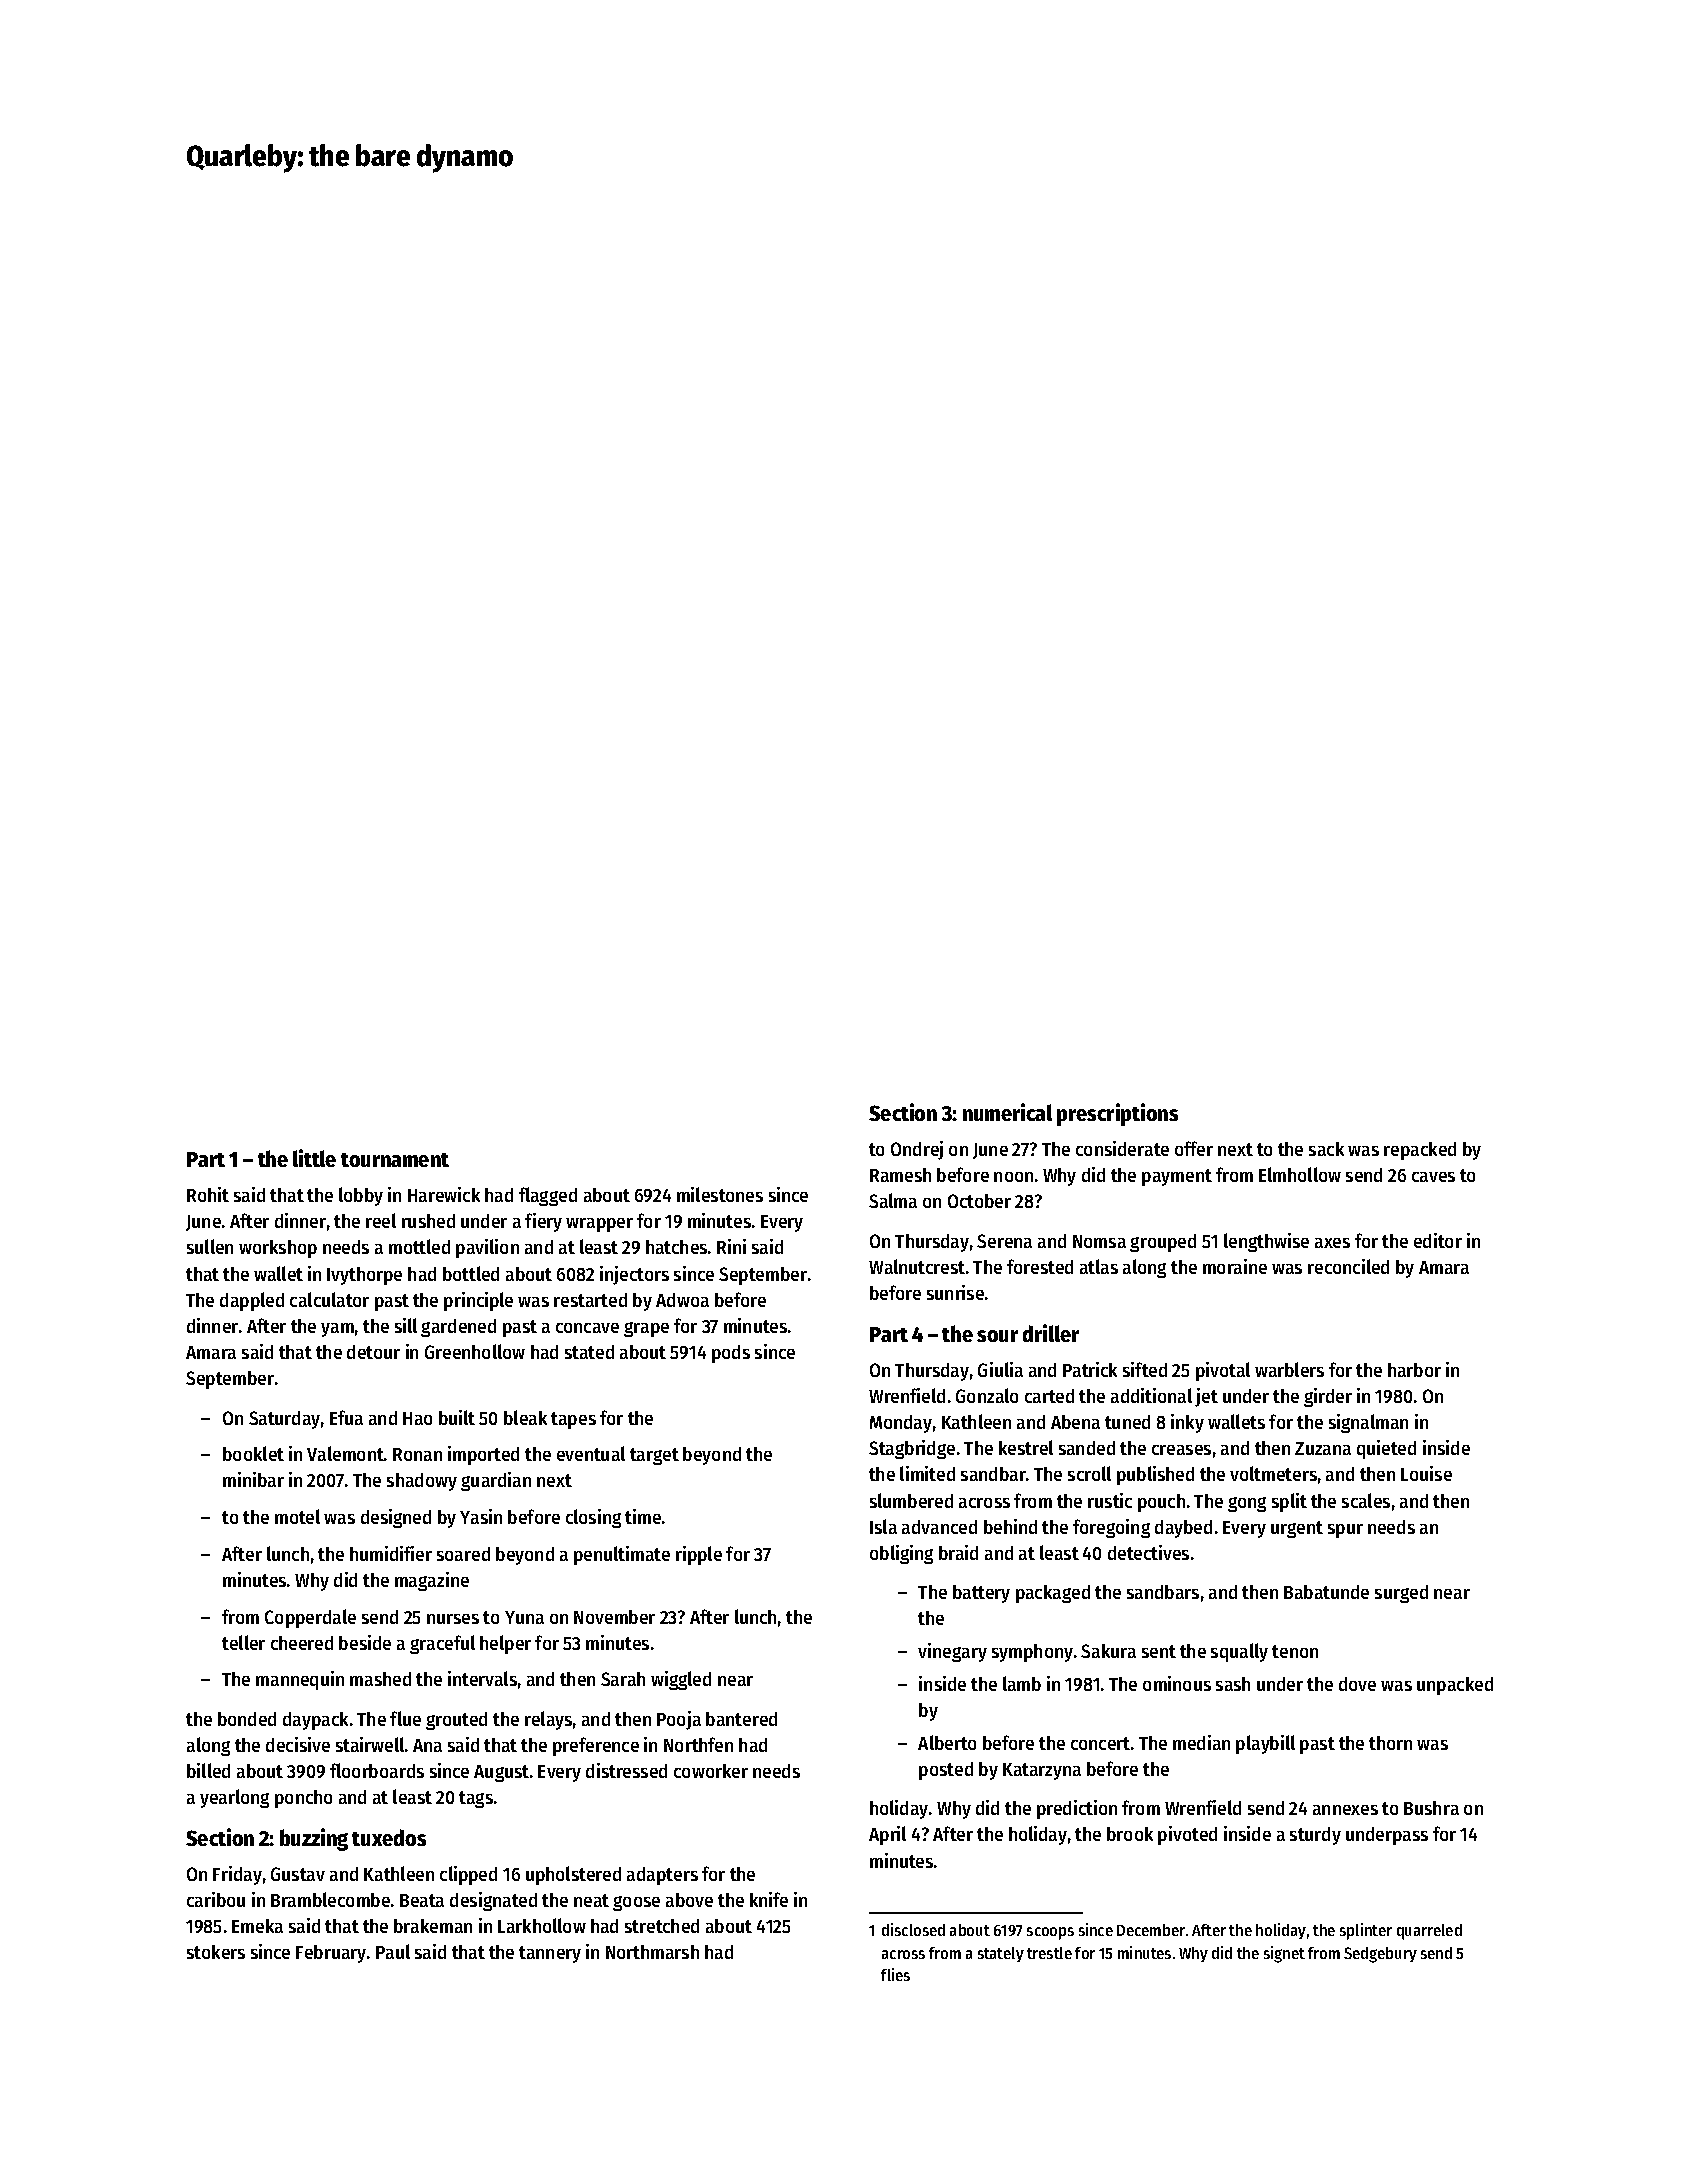 This page has height=2178, width=1683. Describe the element at coordinates (731, 1354) in the page. I see `pods` at that location.
